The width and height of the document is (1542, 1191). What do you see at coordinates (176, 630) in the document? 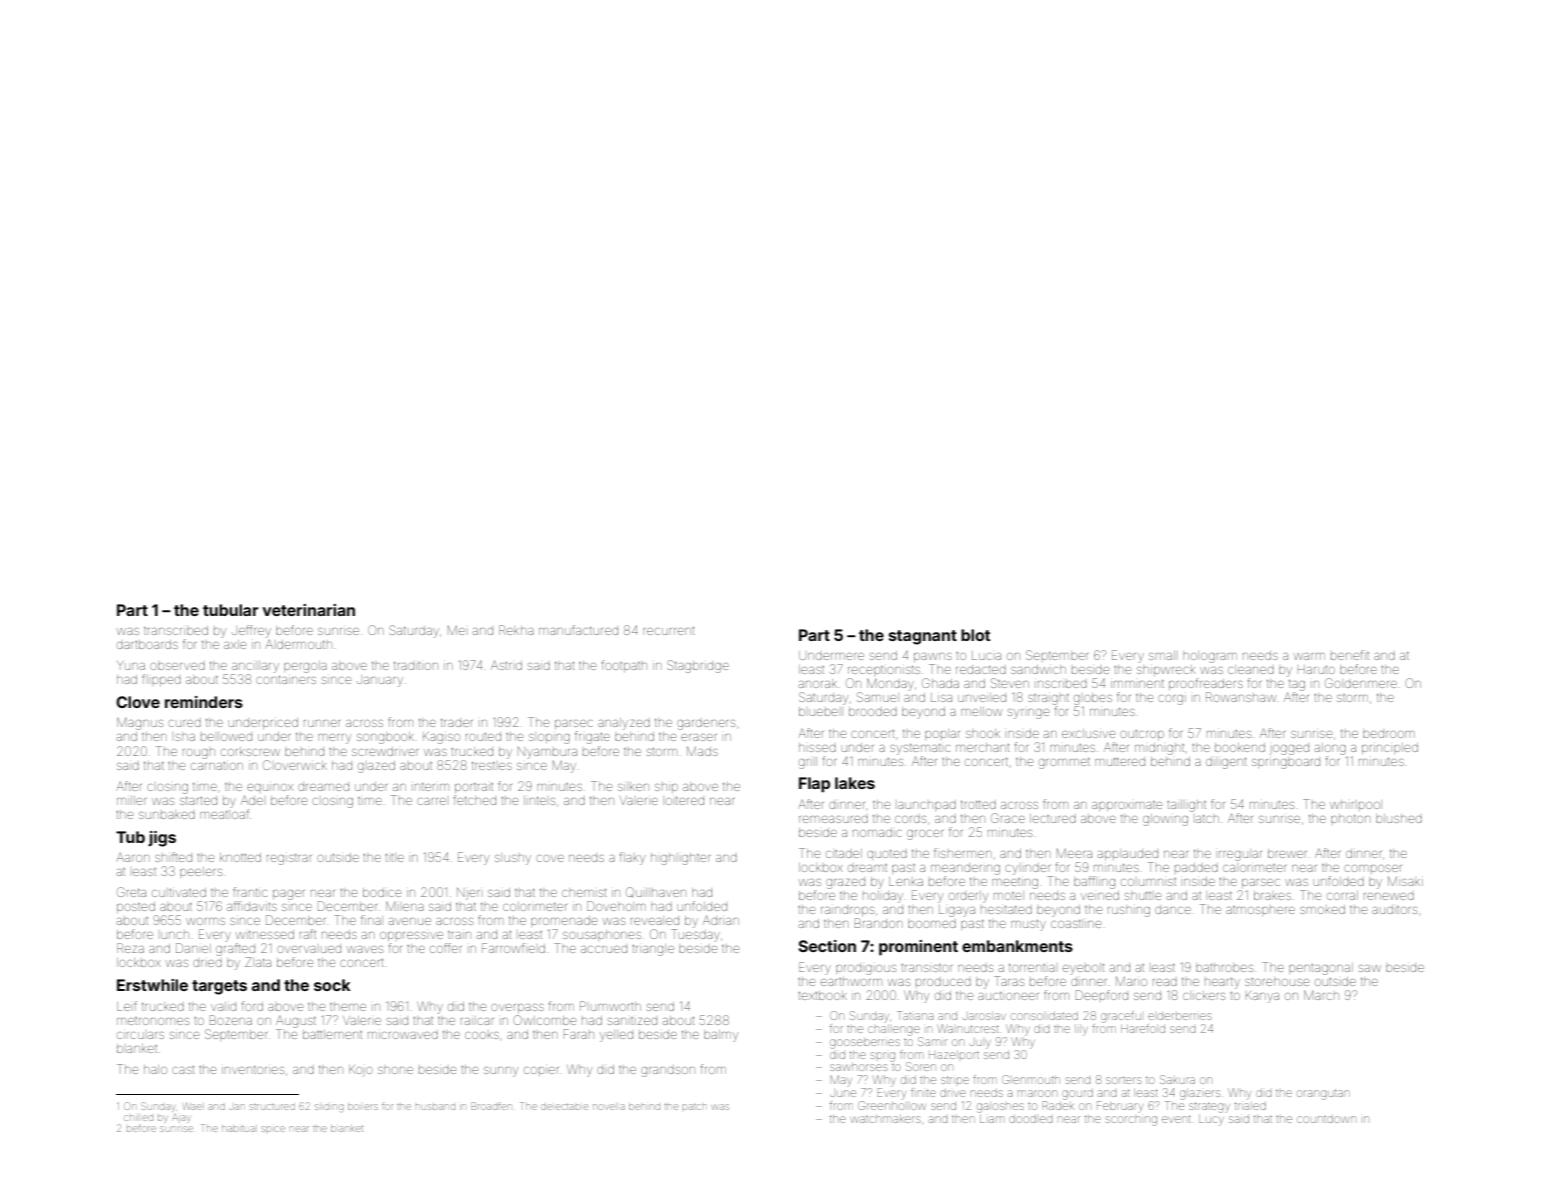
I see `transcribed` at bounding box center [176, 630].
